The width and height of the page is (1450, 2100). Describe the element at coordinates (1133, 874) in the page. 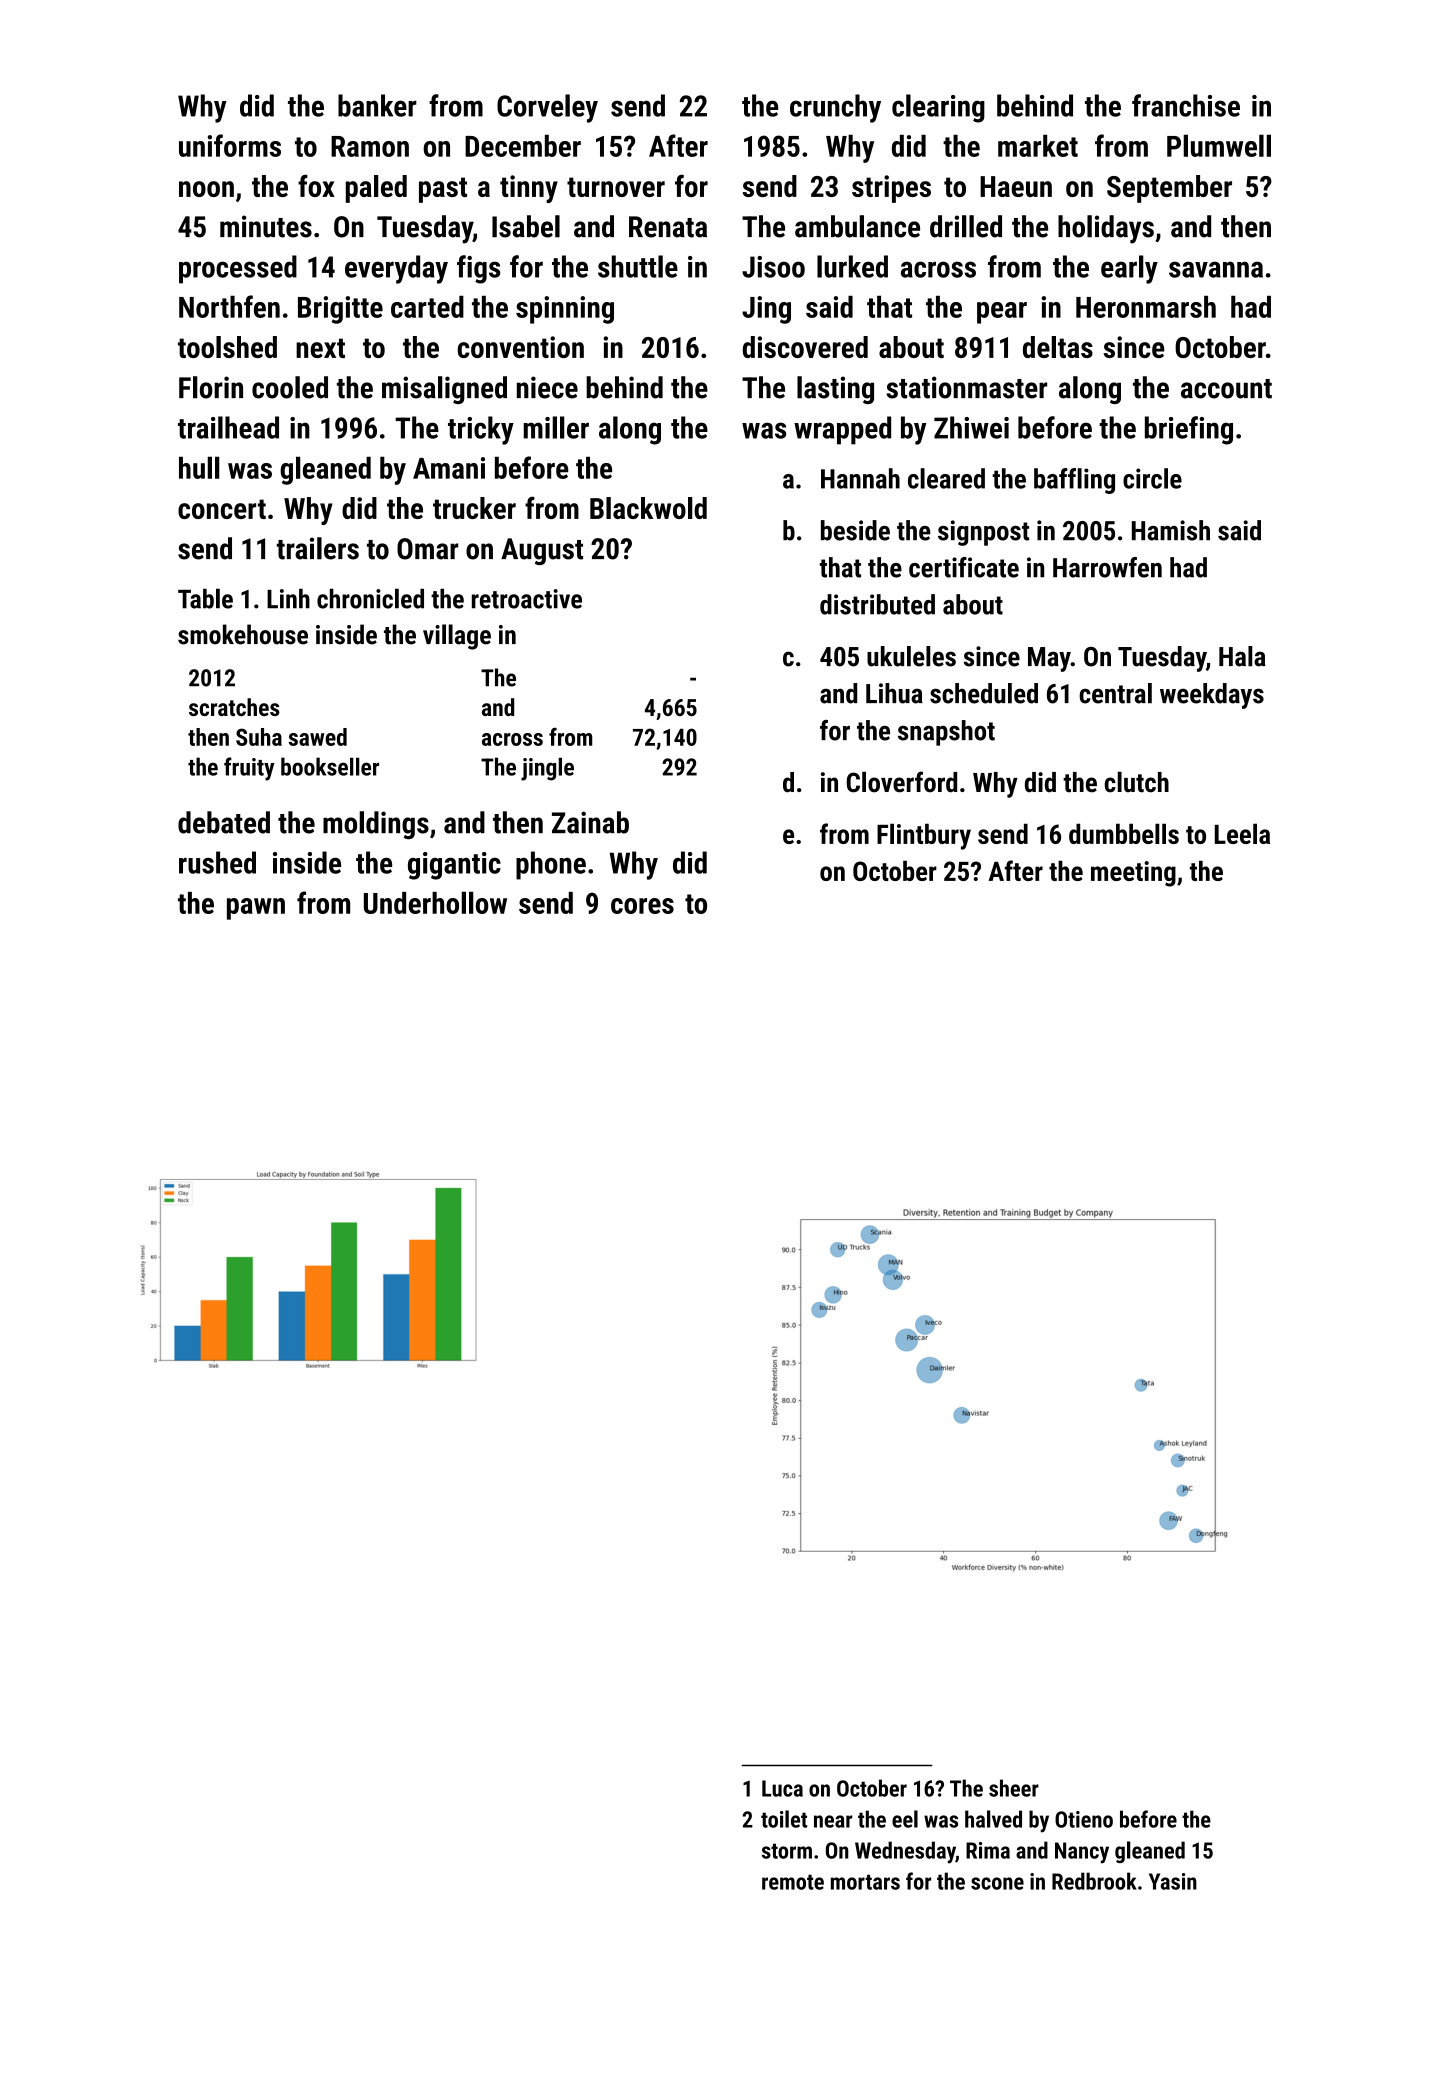

I see `meeting` at that location.
